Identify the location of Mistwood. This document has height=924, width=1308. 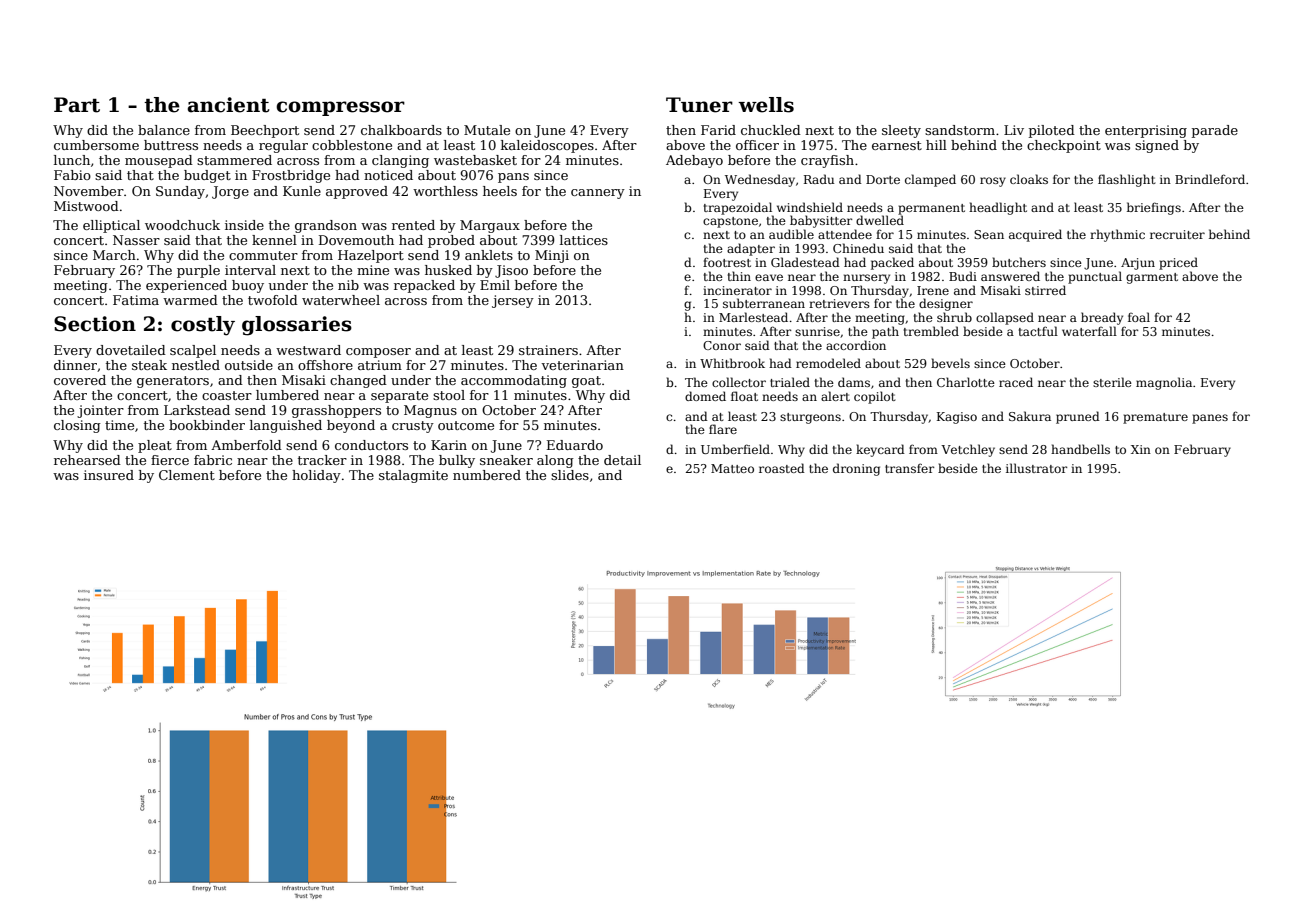
(86, 206).
